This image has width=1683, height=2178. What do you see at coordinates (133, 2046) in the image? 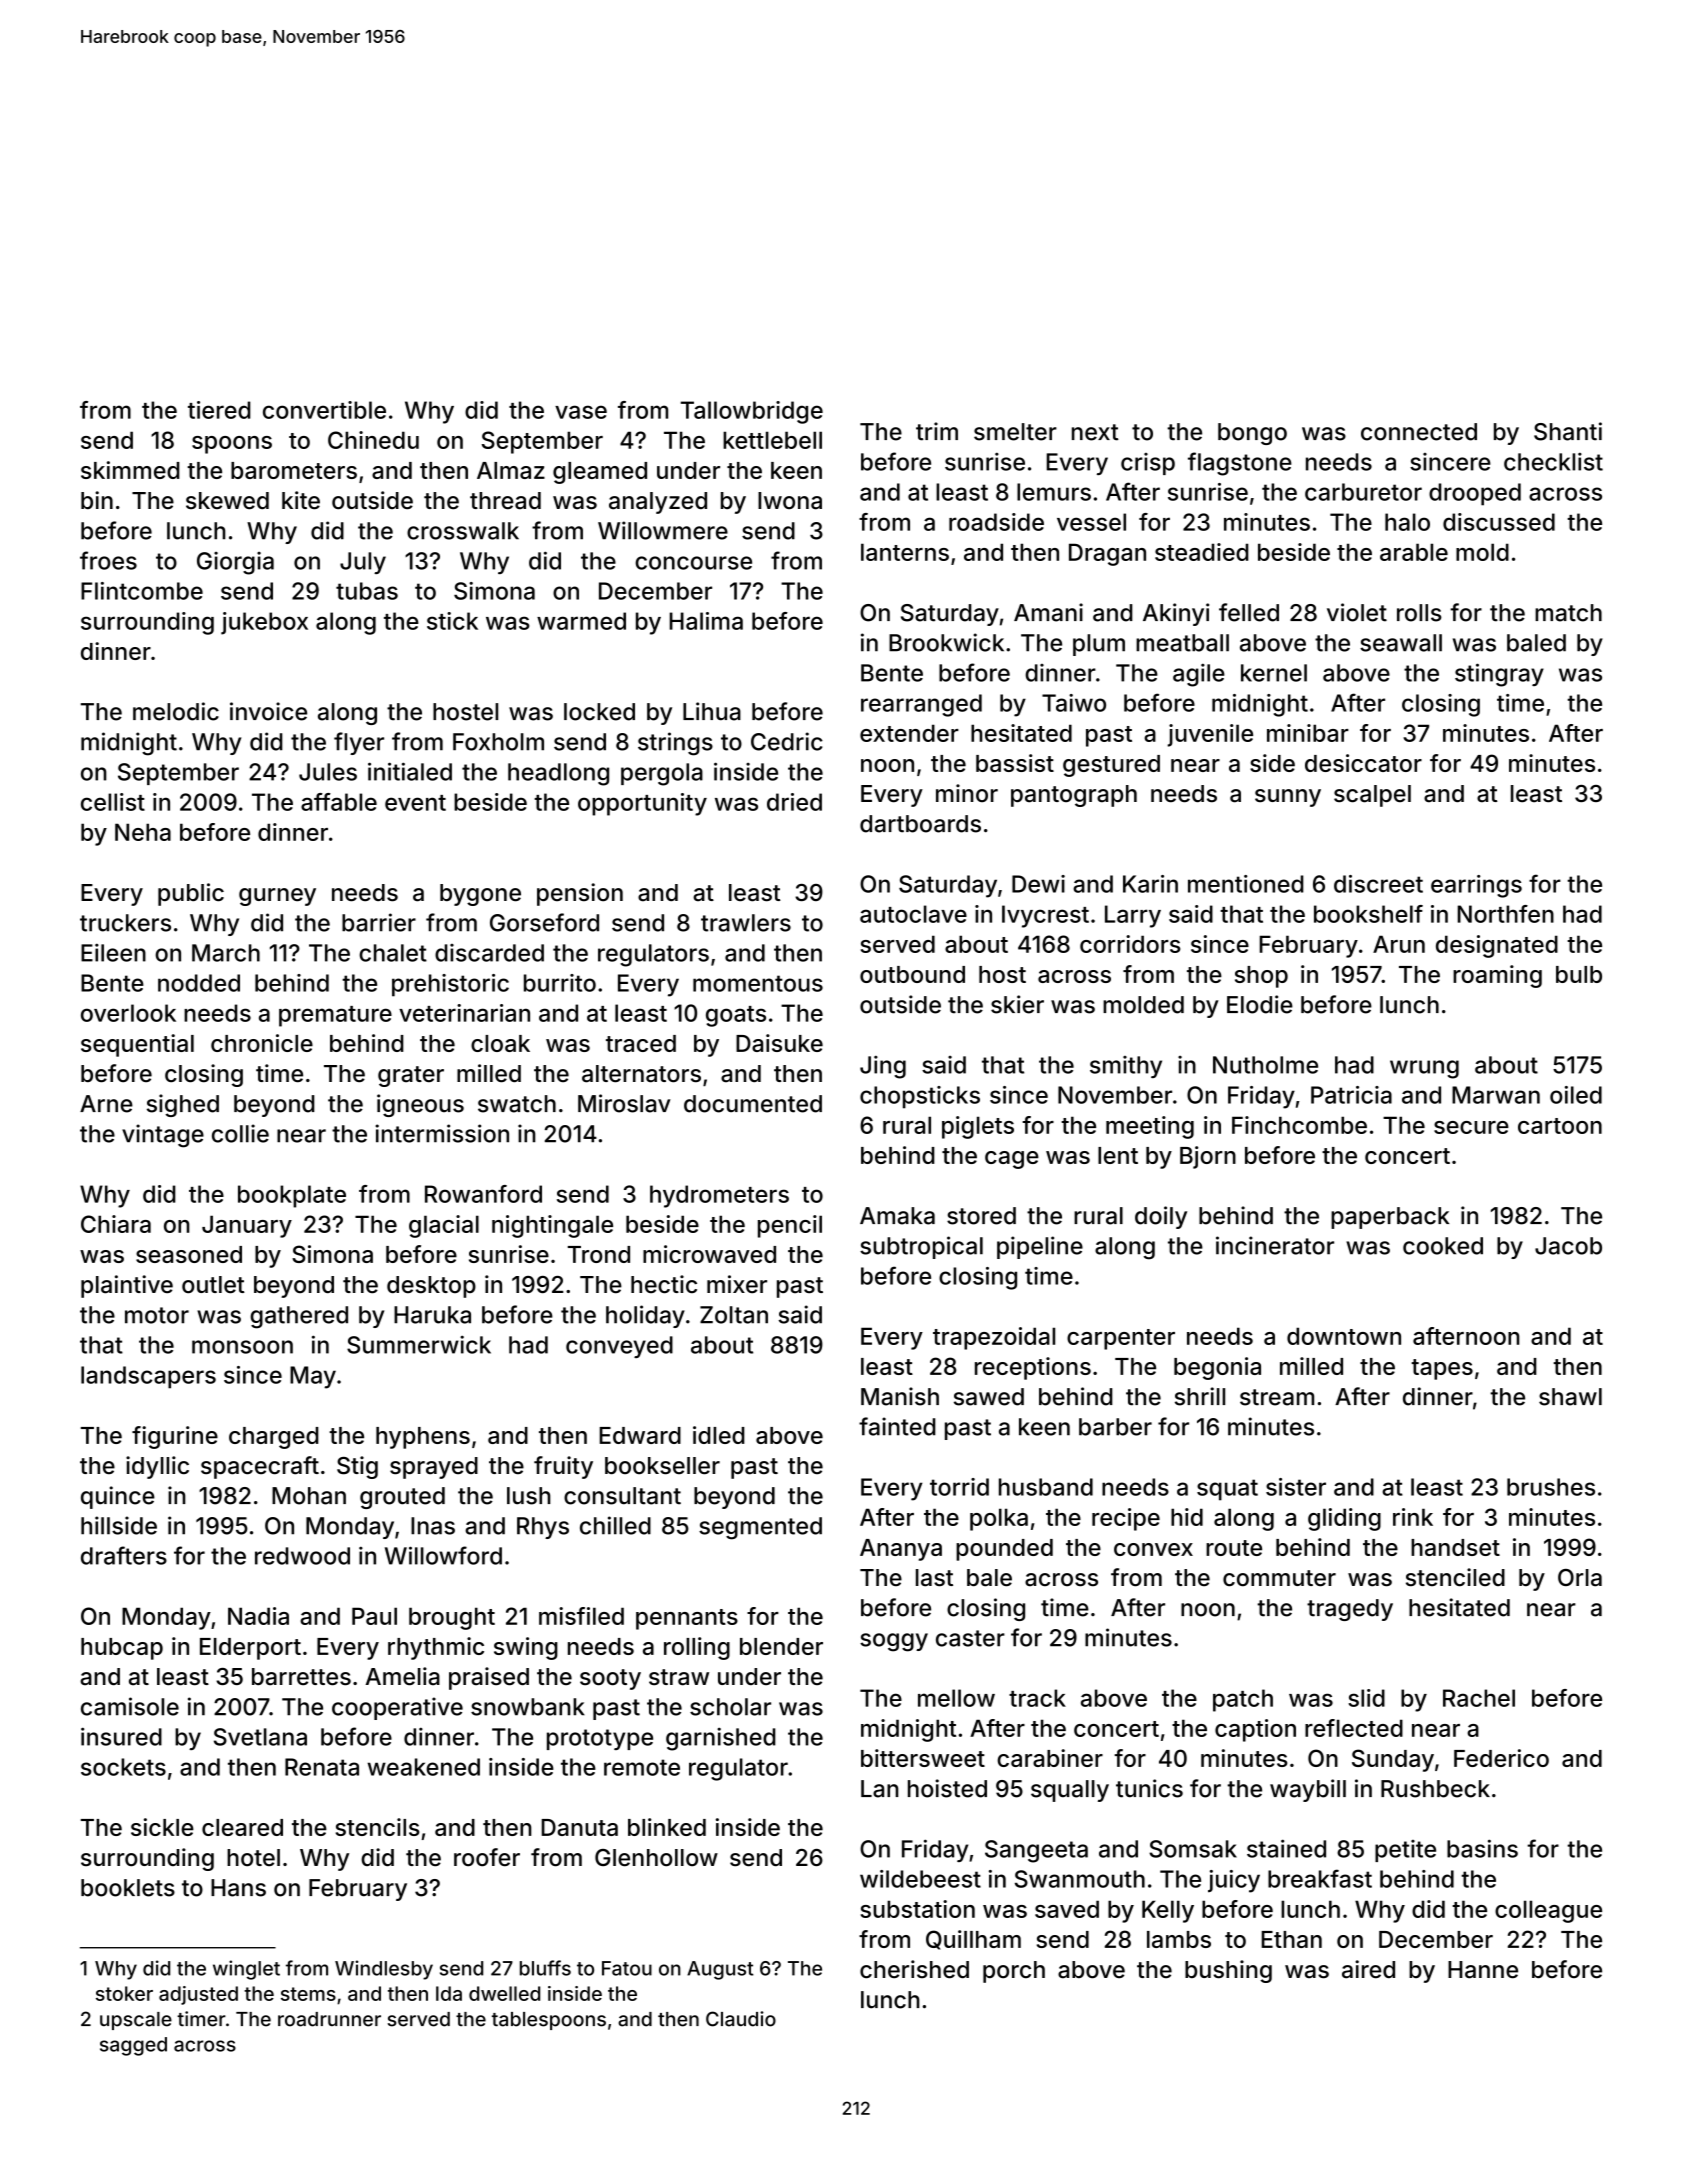
I see `sagged` at bounding box center [133, 2046].
